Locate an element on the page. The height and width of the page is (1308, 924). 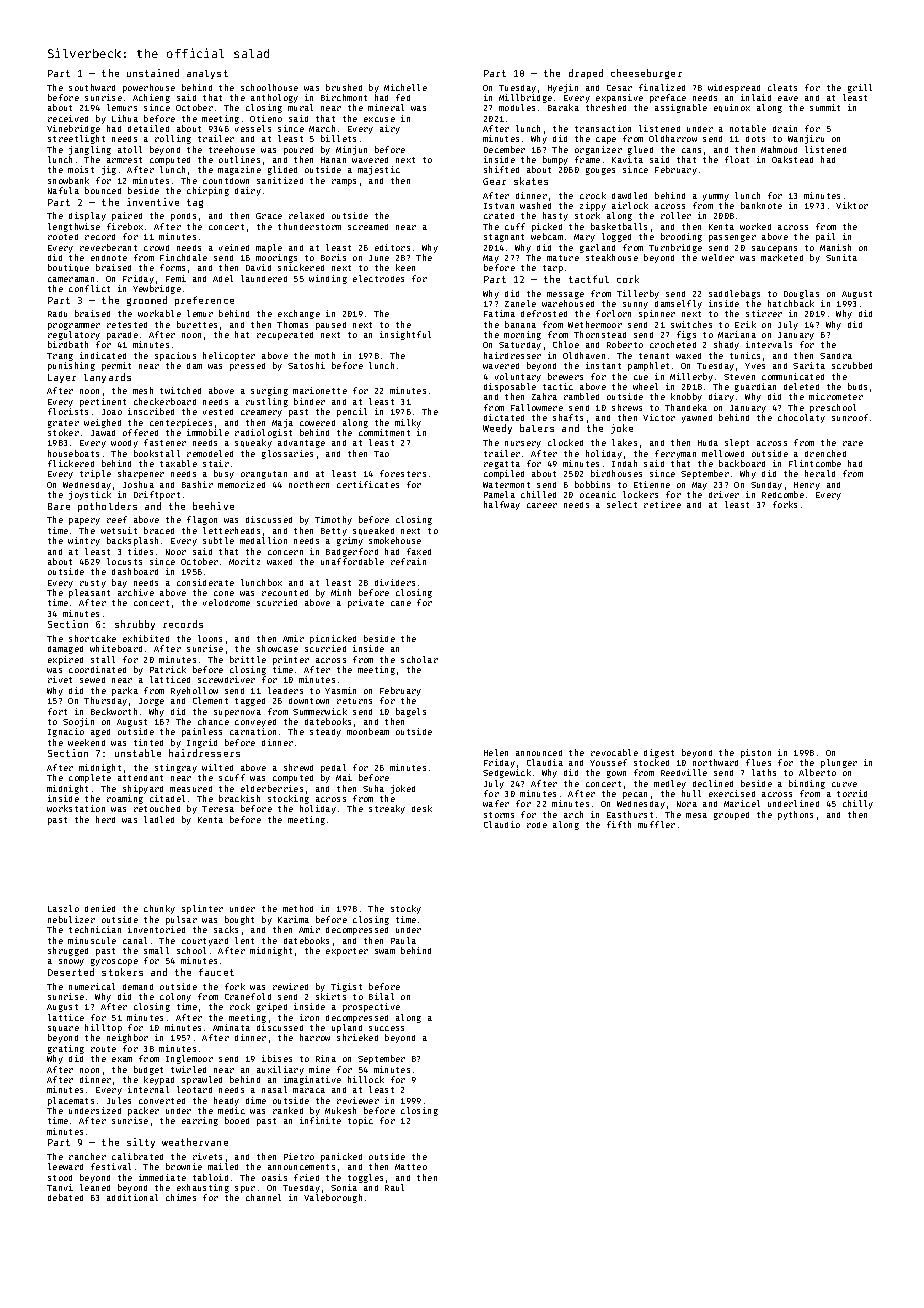
draped is located at coordinates (586, 74).
